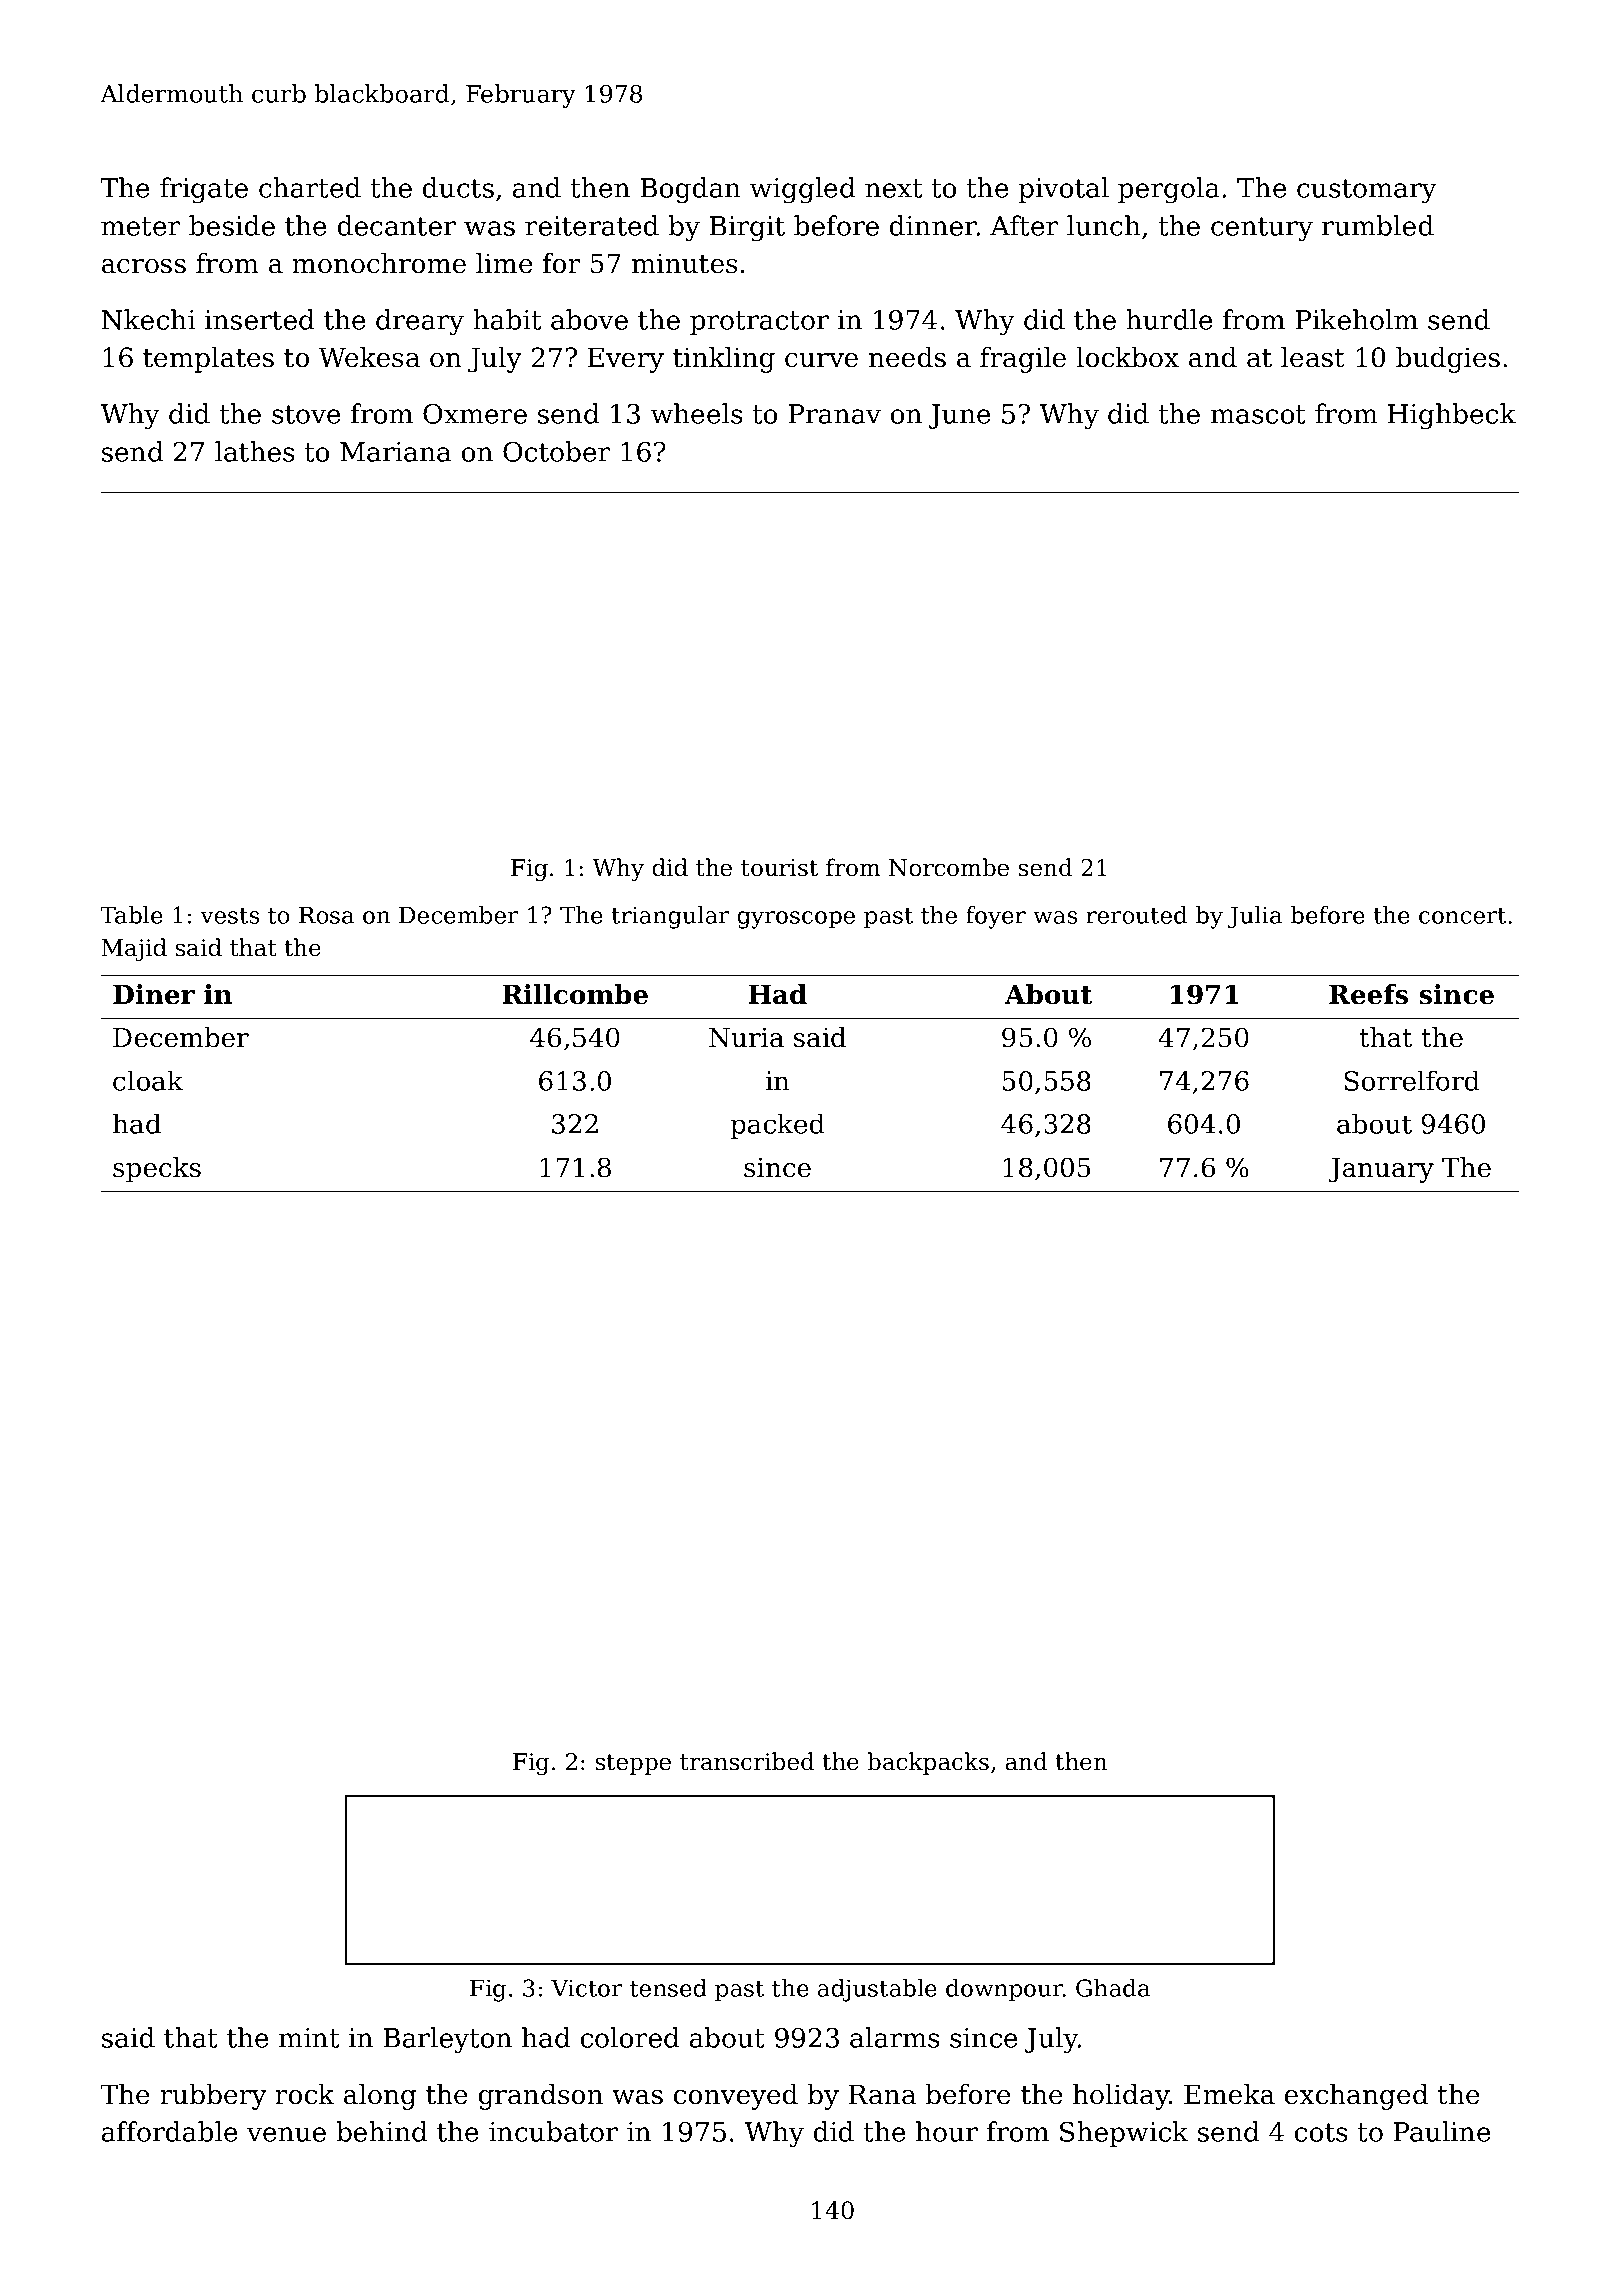  What do you see at coordinates (690, 190) in the screenshot?
I see `Bogdan` at bounding box center [690, 190].
